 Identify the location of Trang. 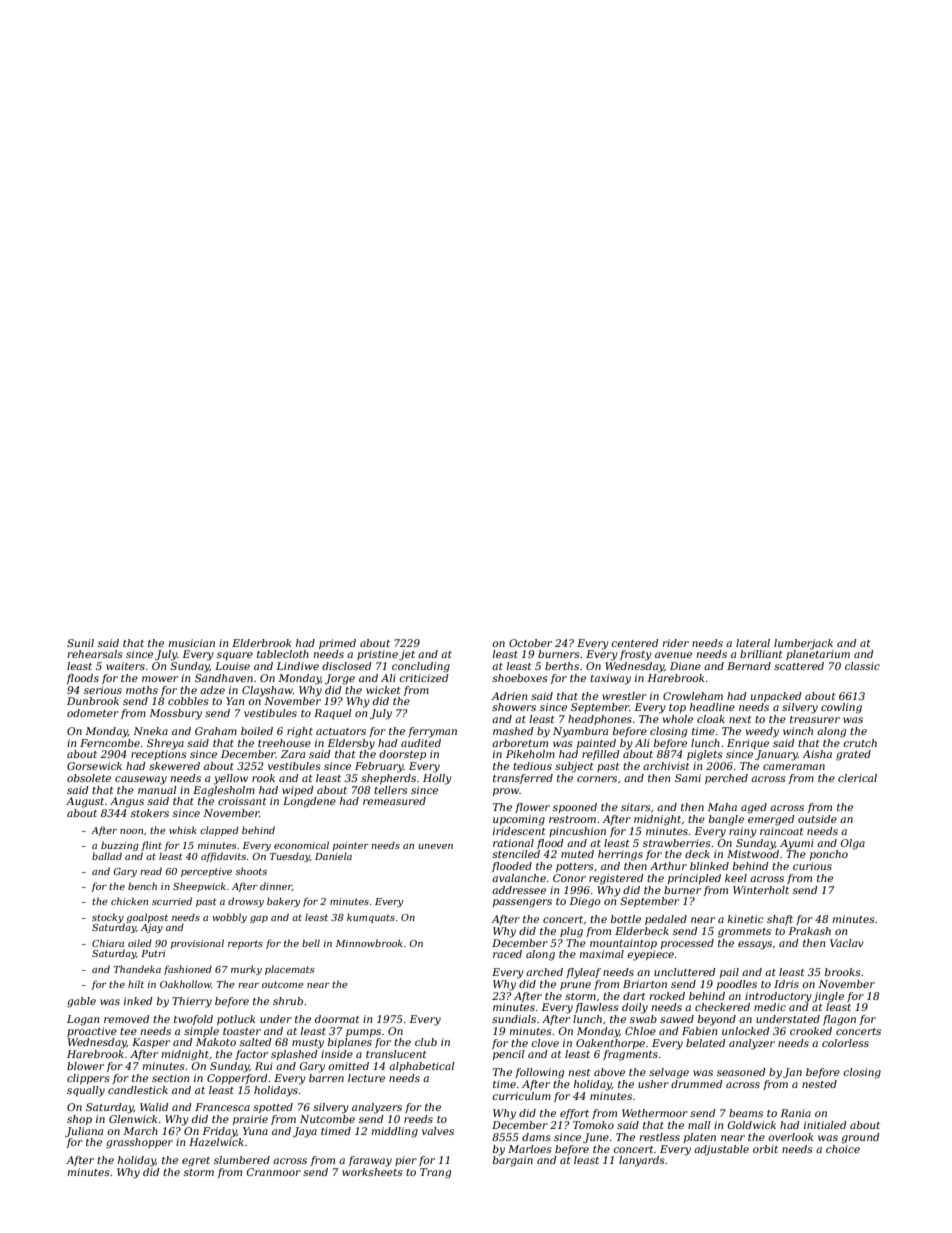
(435, 1173).
